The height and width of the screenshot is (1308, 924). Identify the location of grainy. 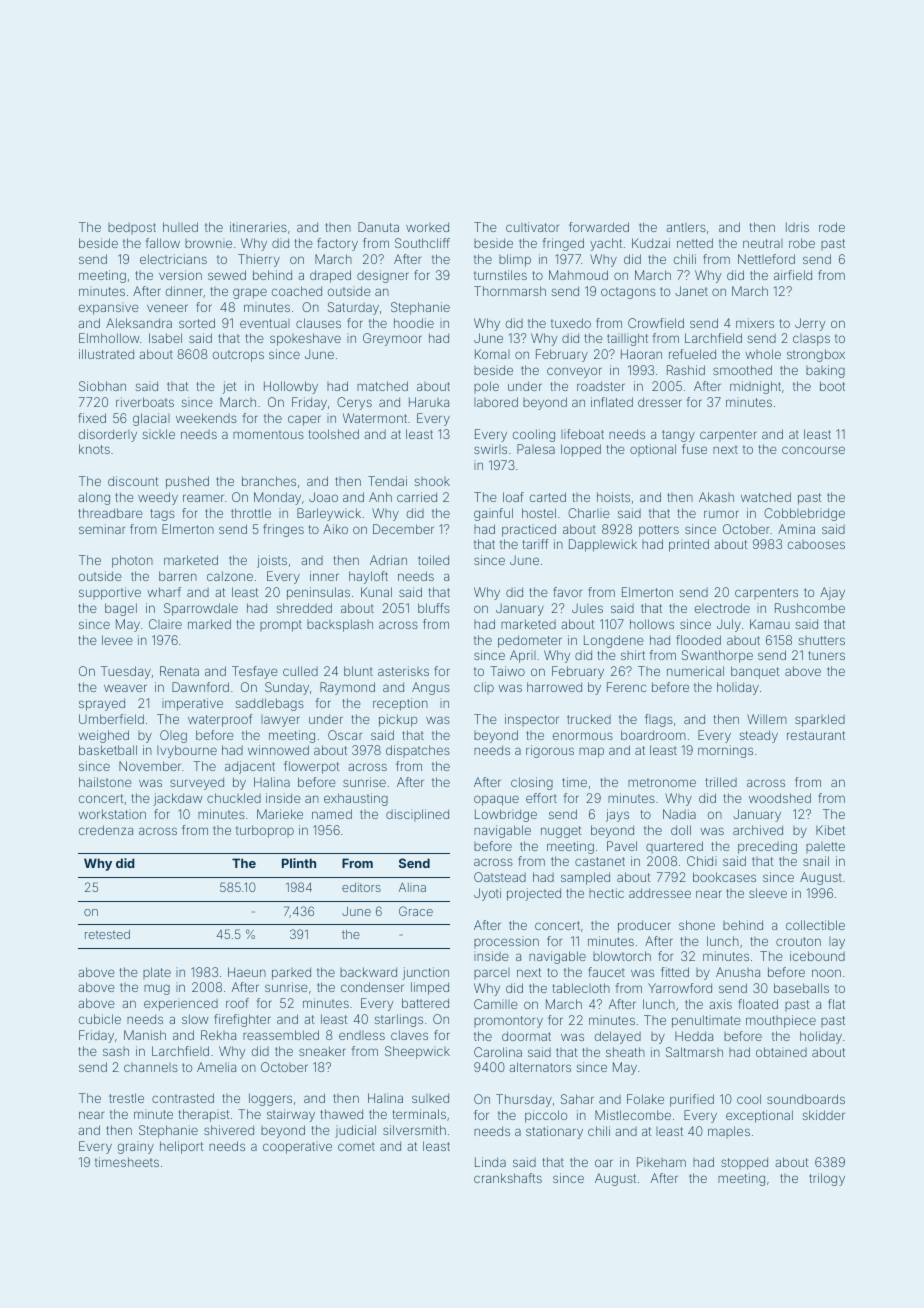
(136, 1147).
